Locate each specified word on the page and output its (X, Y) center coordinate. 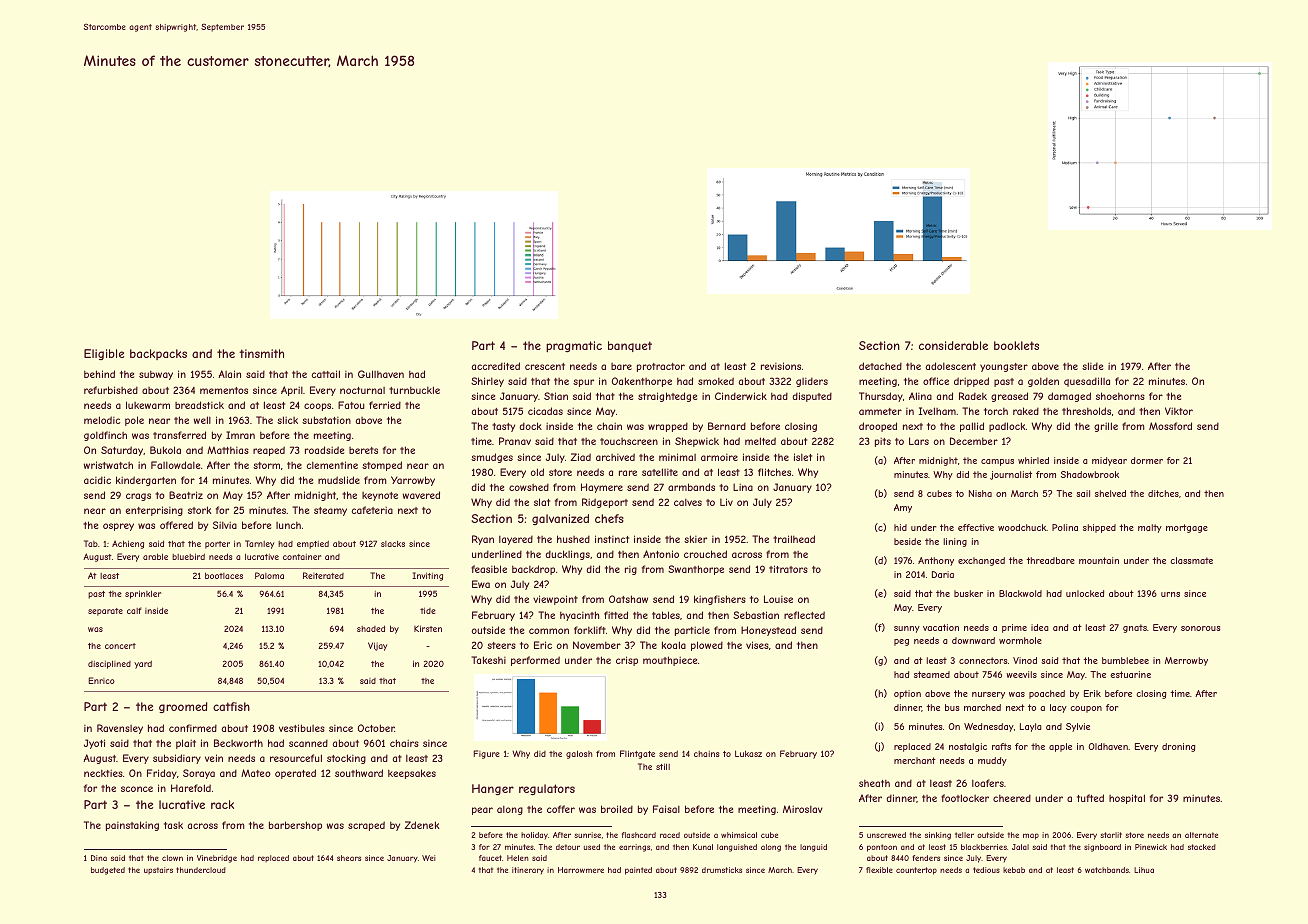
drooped (878, 427)
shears (349, 858)
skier (695, 539)
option (907, 694)
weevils (1021, 674)
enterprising (154, 511)
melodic (102, 420)
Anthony (936, 561)
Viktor (1179, 411)
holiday (534, 836)
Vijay (378, 646)
